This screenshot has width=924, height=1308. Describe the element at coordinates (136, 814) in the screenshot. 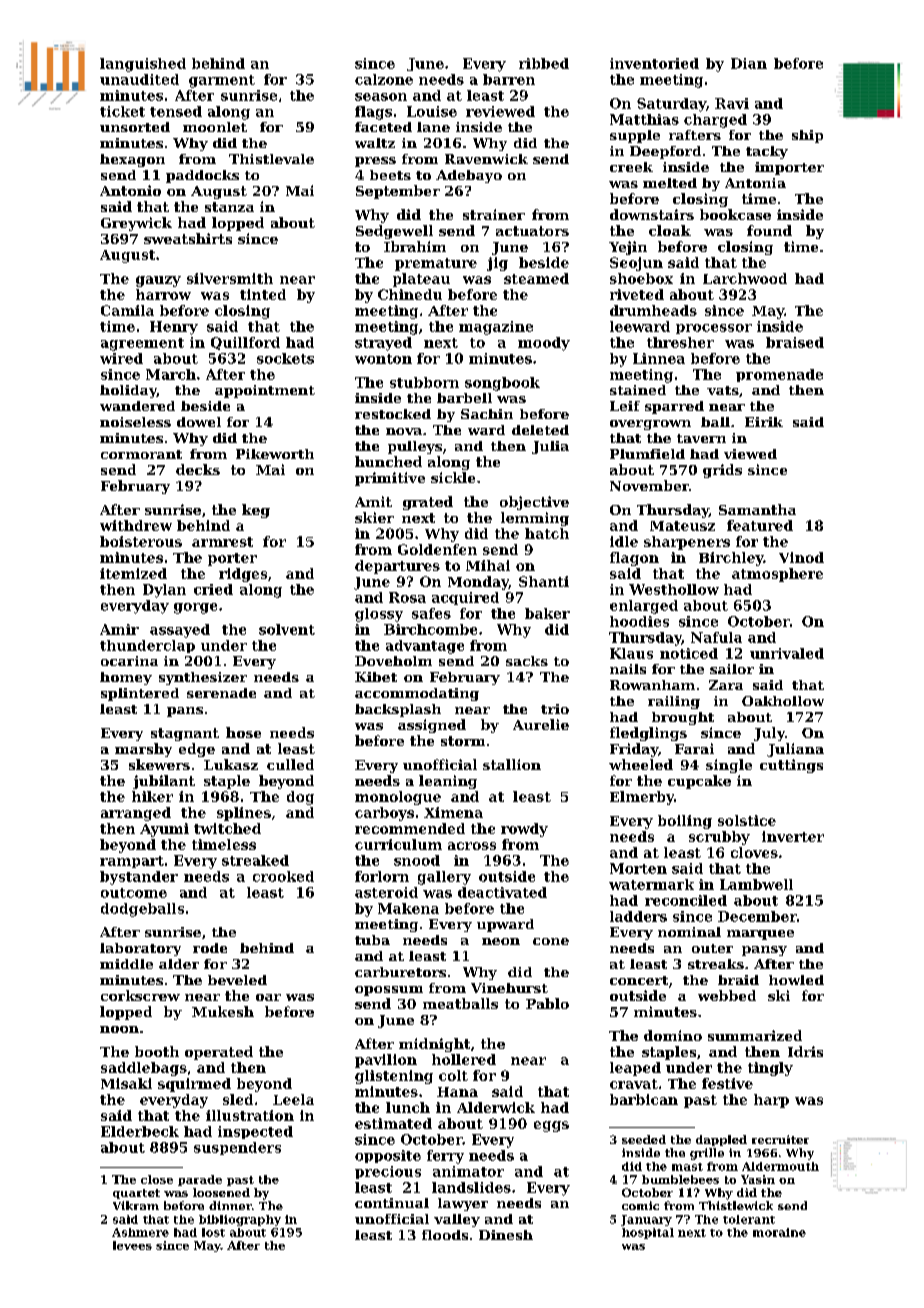

I see `arranged` at that location.
